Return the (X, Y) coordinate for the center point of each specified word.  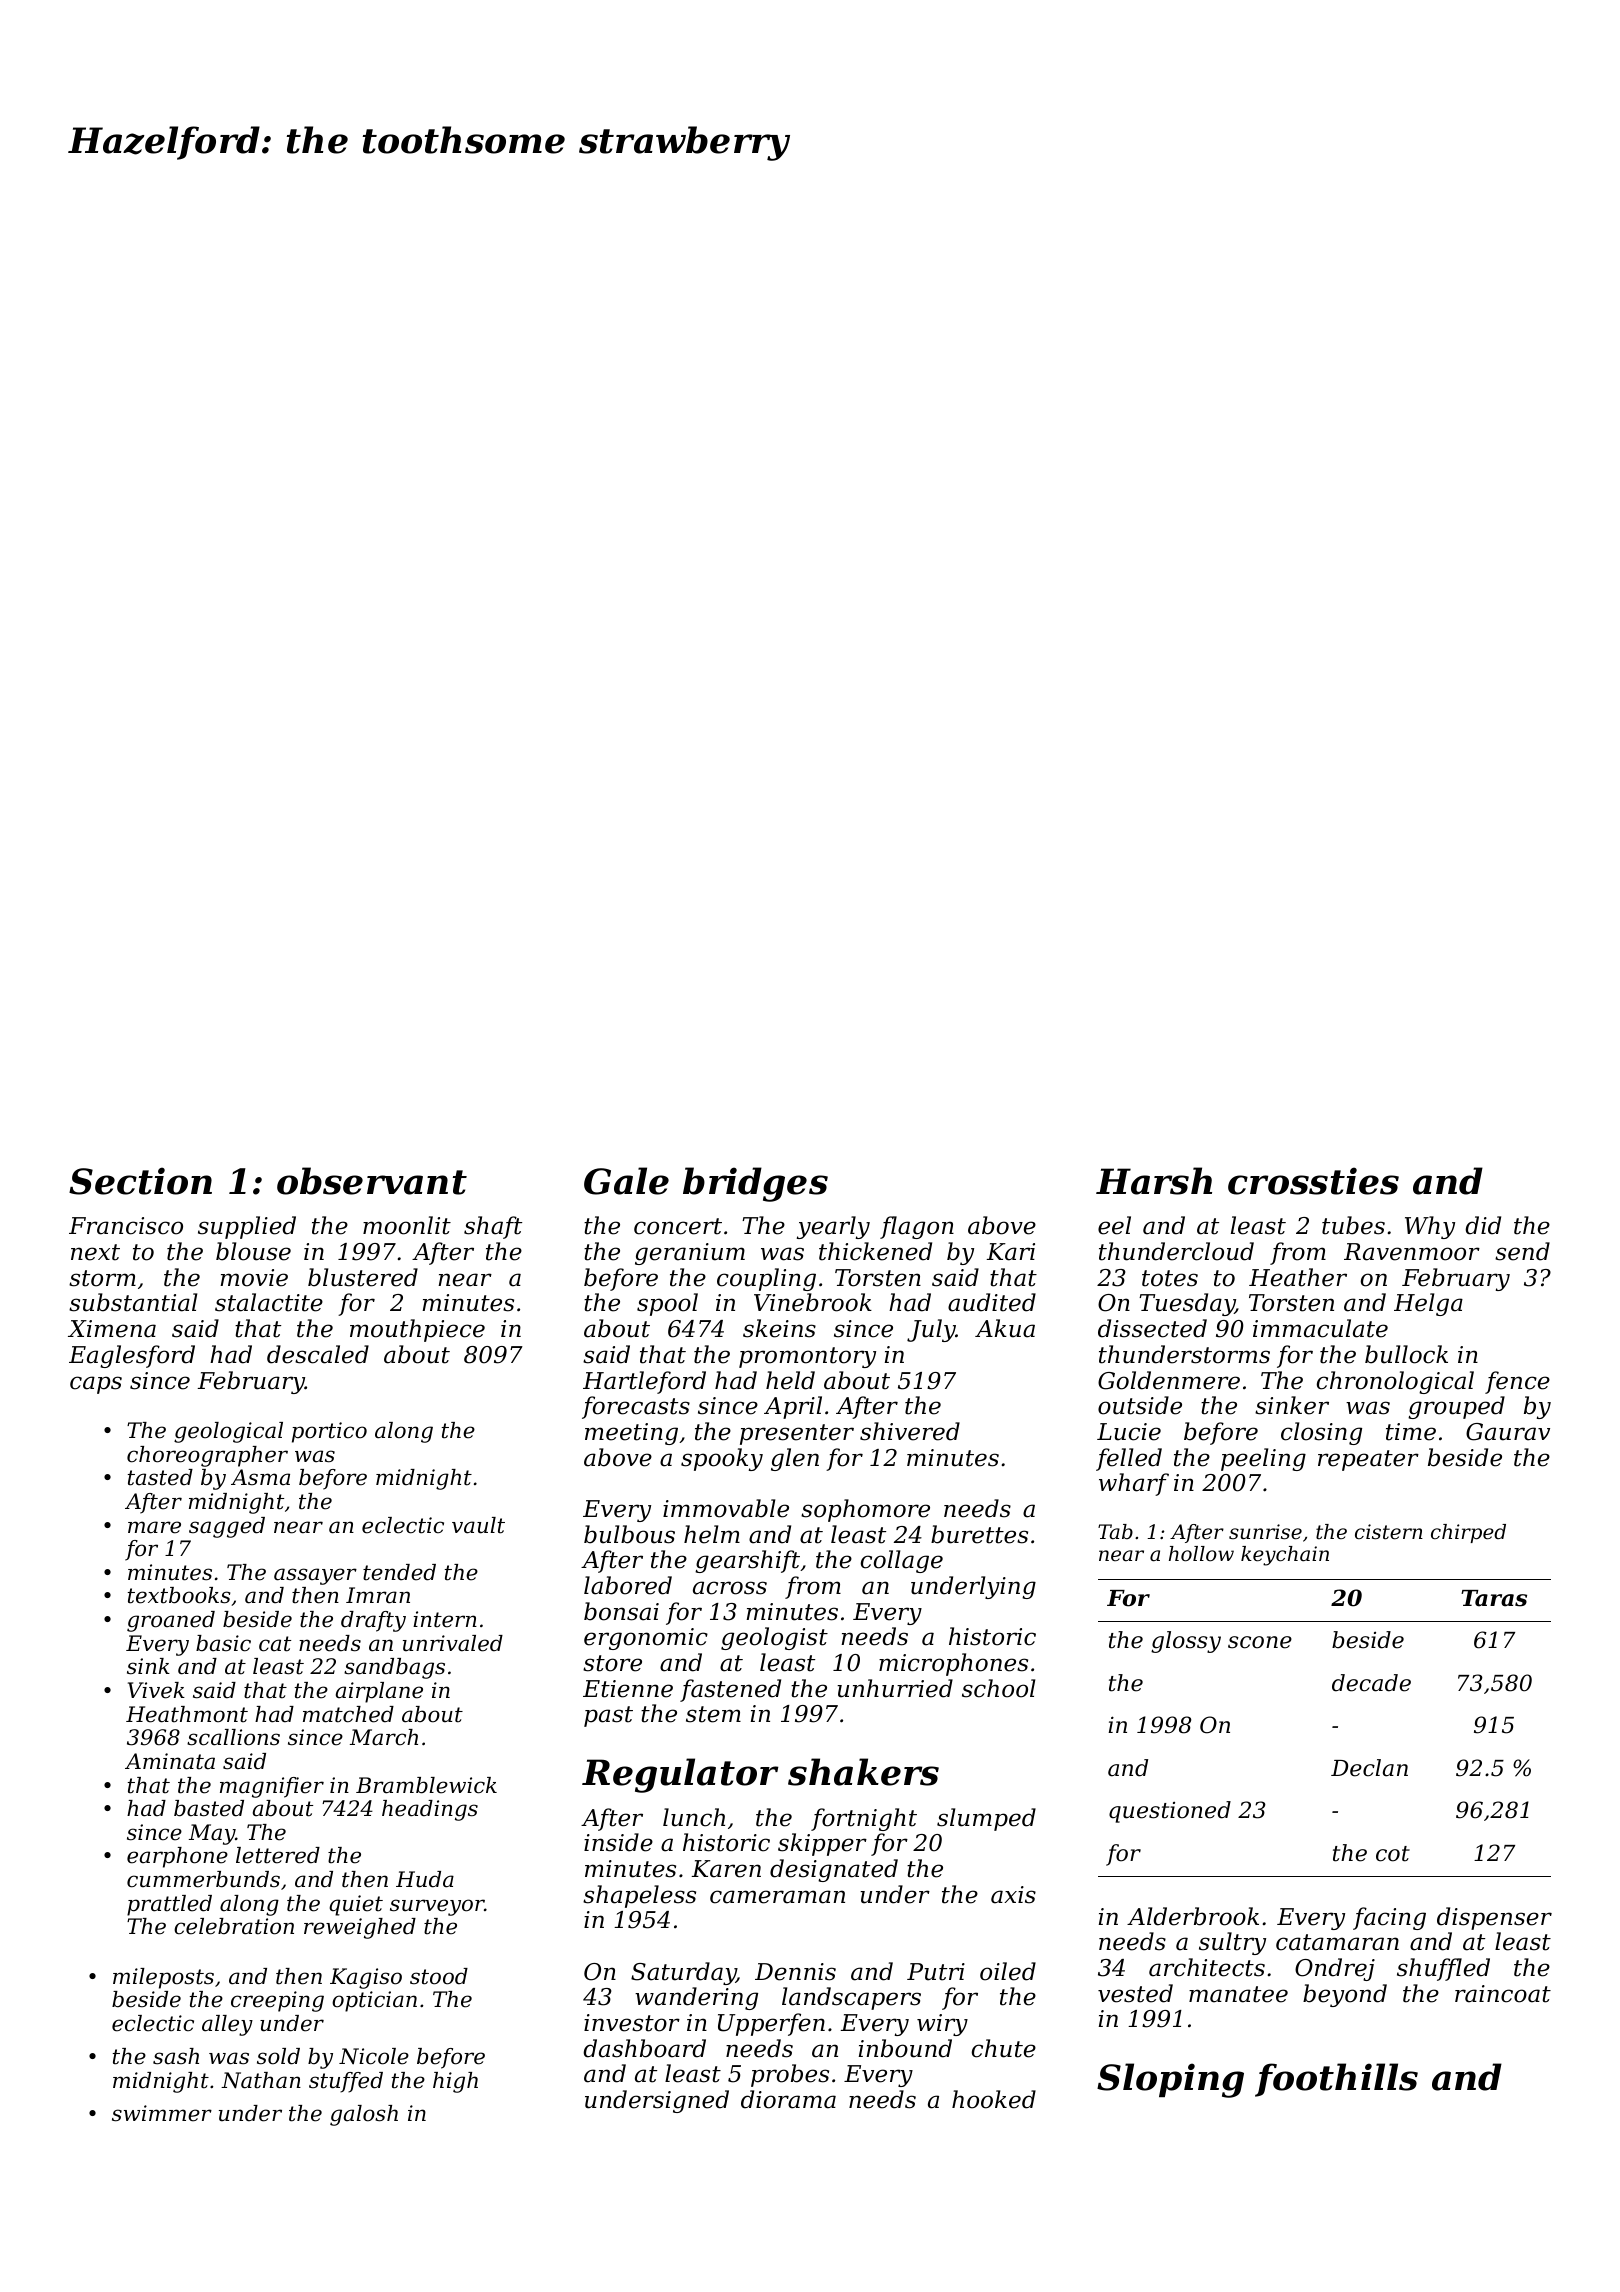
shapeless (639, 1896)
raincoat (1503, 1994)
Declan (1369, 1768)
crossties (1313, 1181)
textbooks (179, 1595)
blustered (363, 1277)
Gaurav (1508, 1432)
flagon (917, 1227)
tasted (160, 1477)
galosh (364, 2115)
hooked (994, 2099)
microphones (953, 1664)
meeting (631, 1434)
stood (439, 1976)
